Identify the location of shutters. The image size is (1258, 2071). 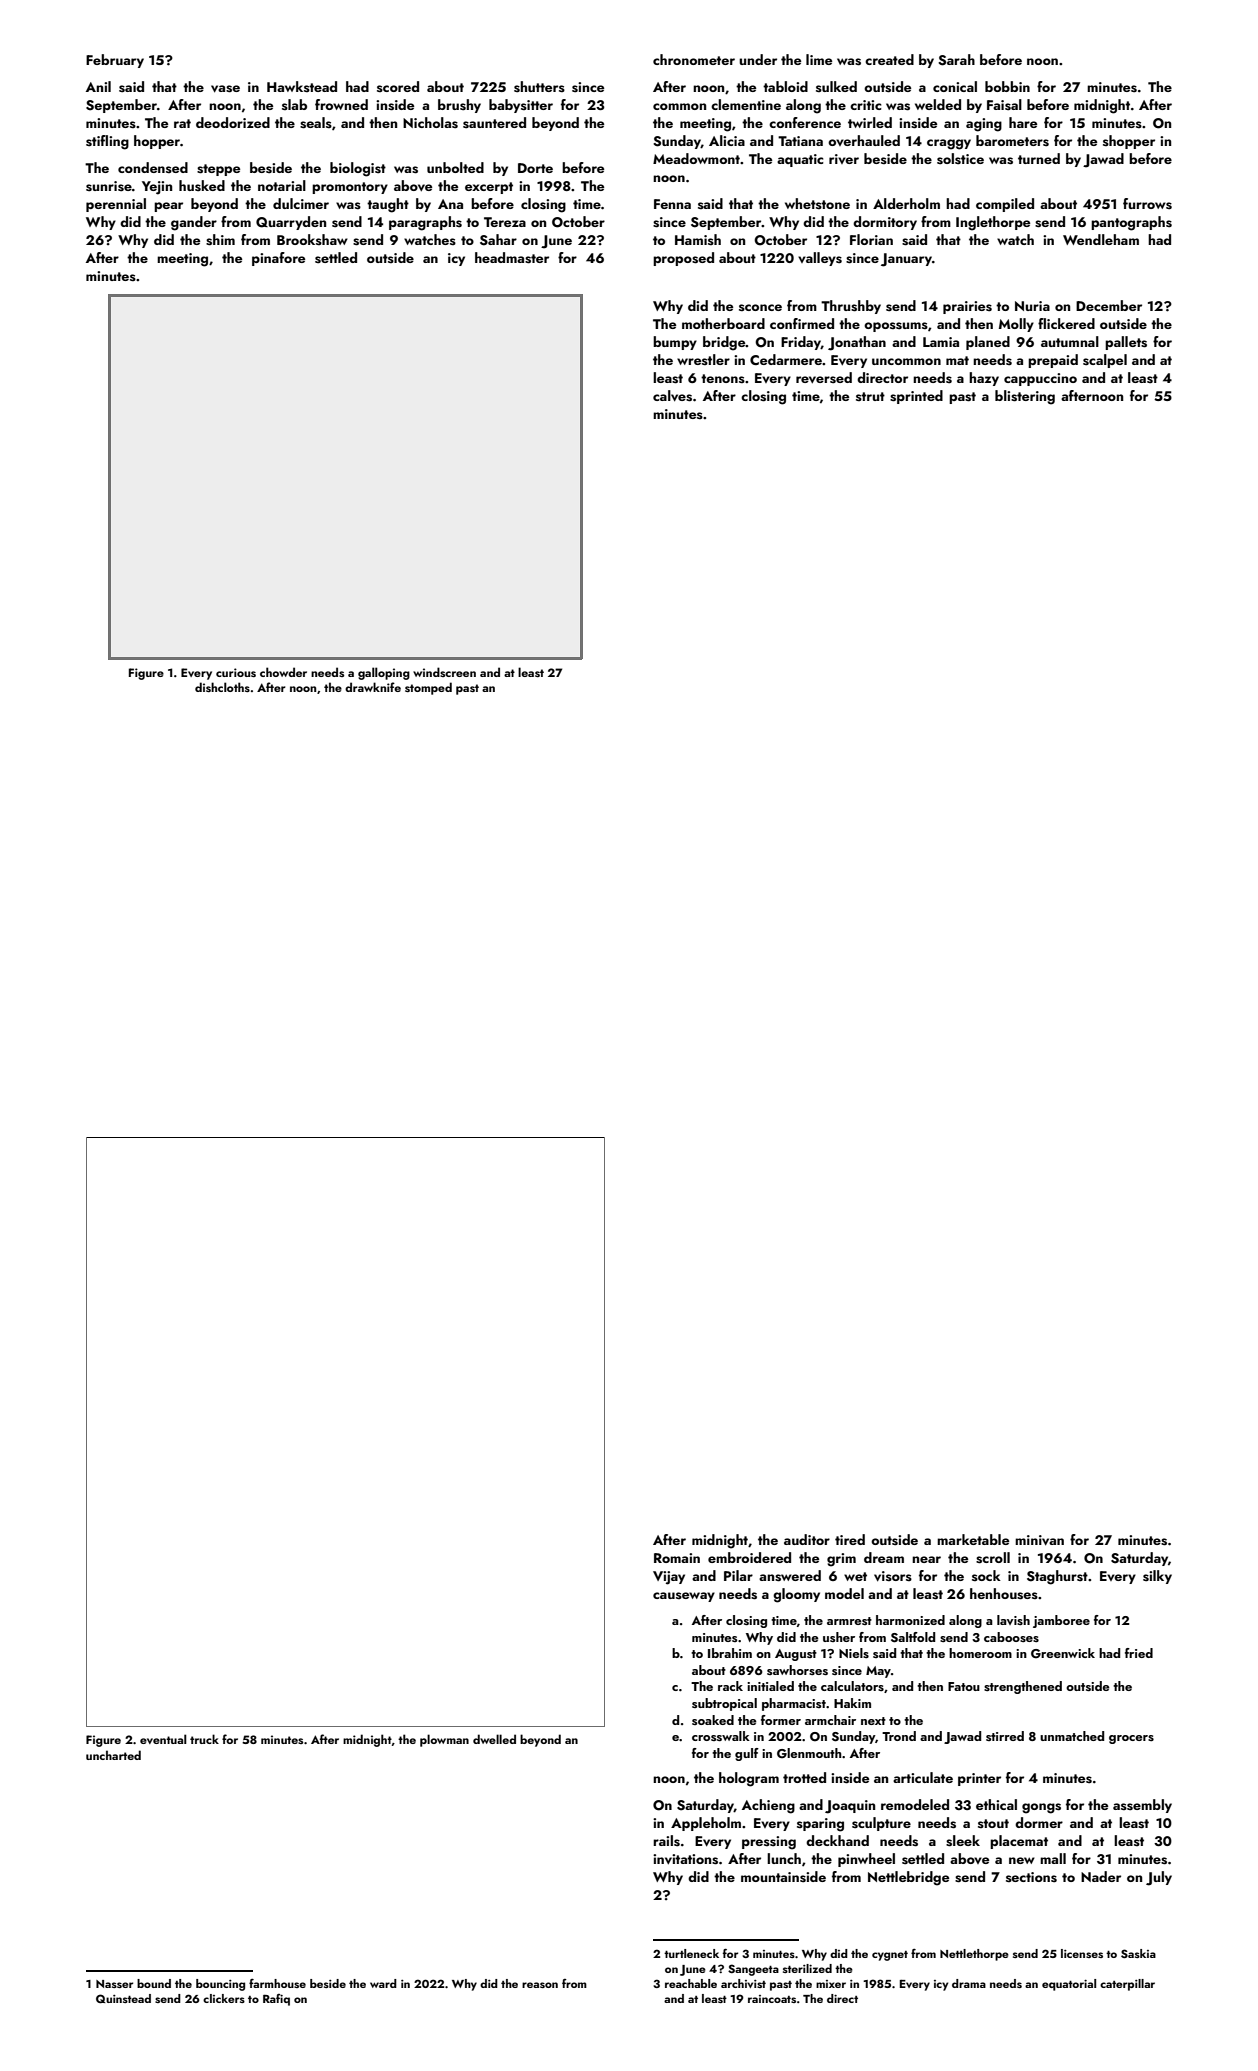
(539, 87).
